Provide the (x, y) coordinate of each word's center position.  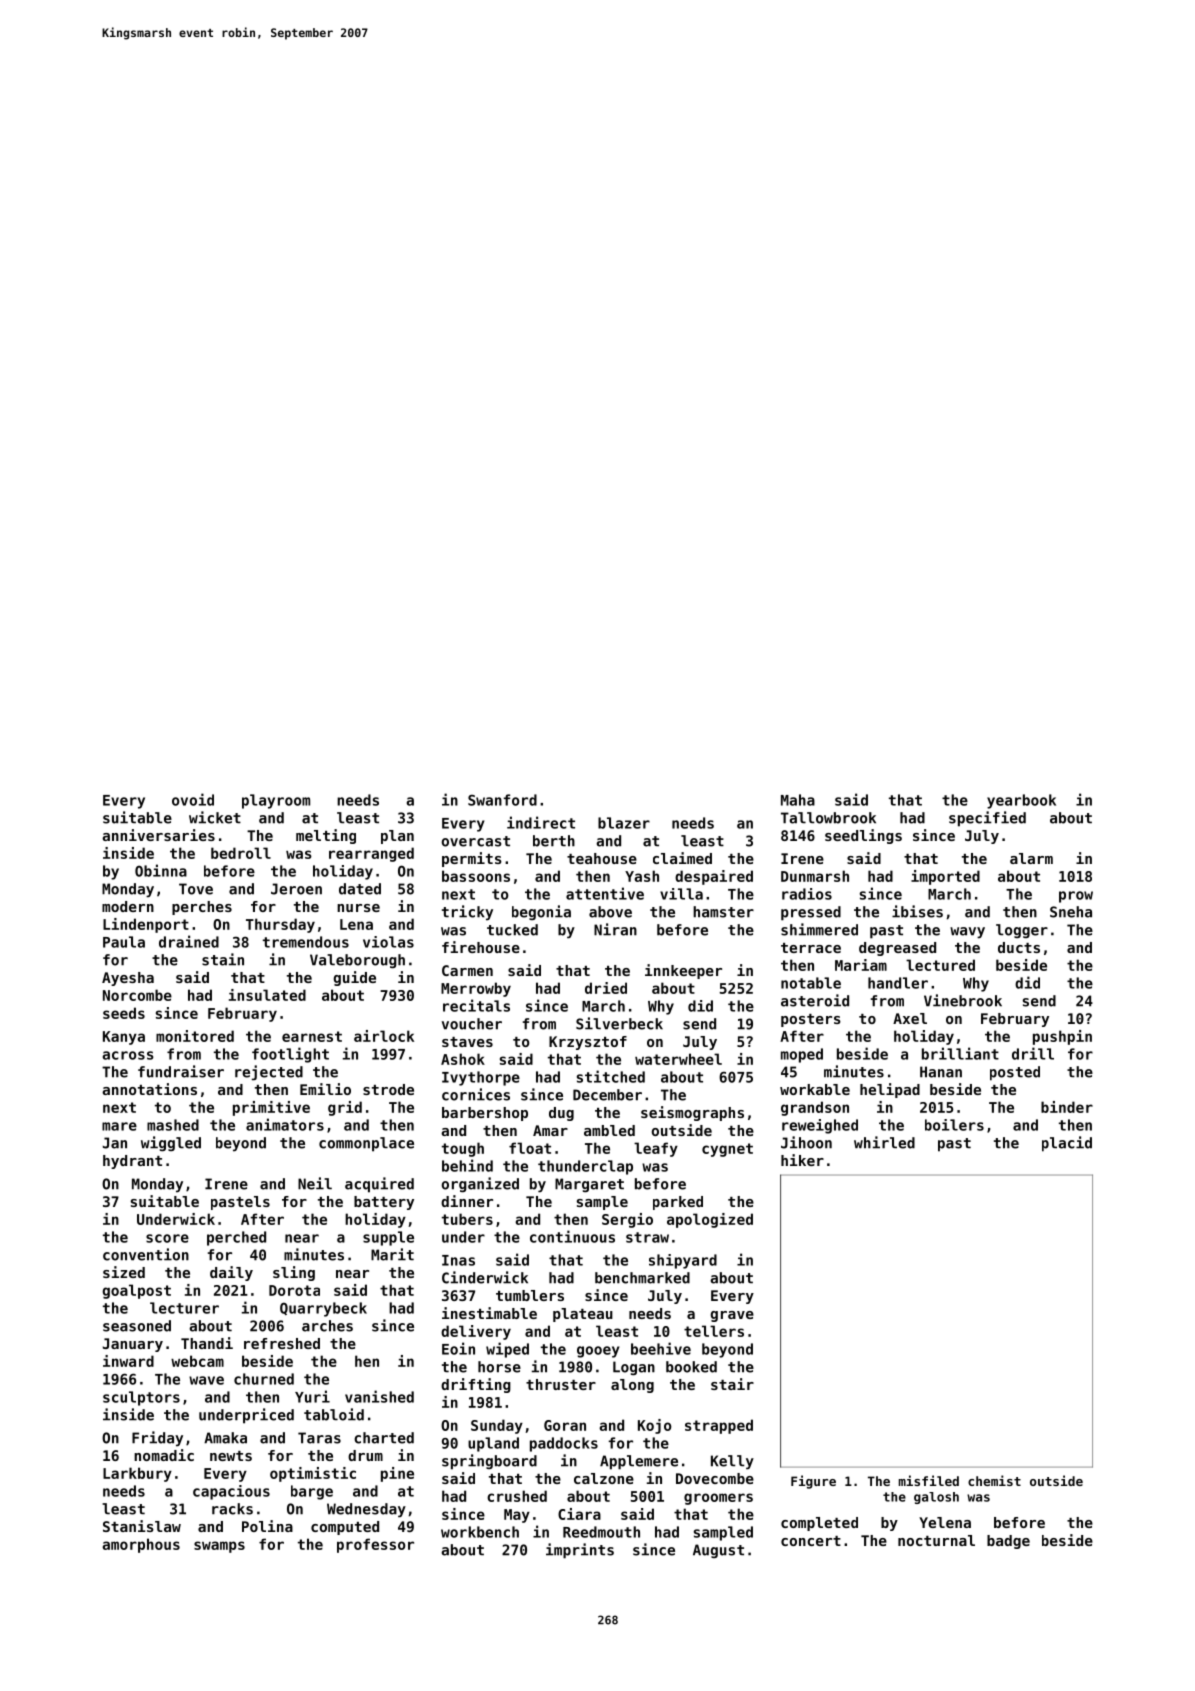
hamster (723, 912)
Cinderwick (485, 1277)
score (167, 1238)
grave (732, 1316)
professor (375, 1545)
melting (326, 836)
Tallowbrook (828, 818)
